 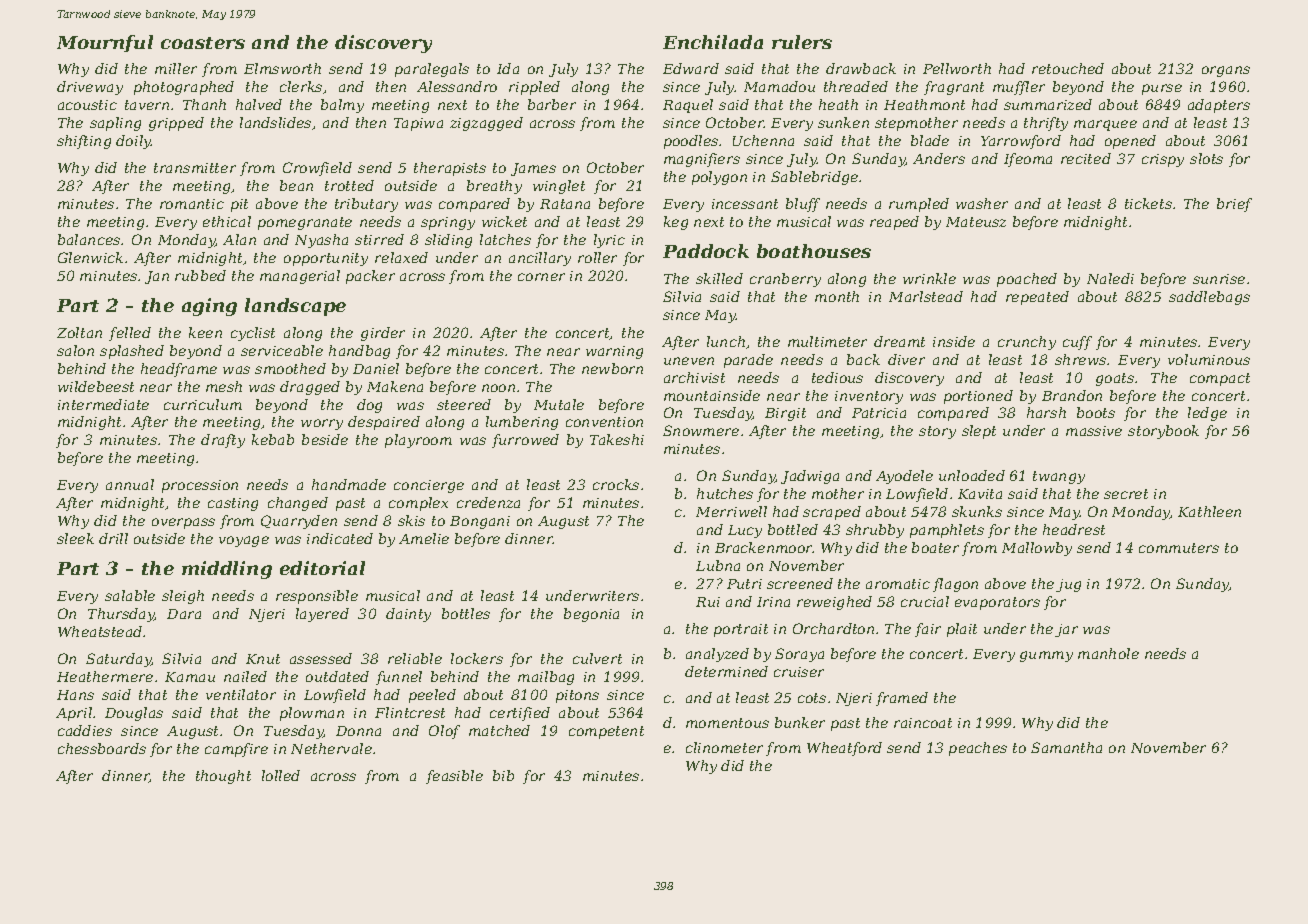 What do you see at coordinates (713, 42) in the image?
I see `Enchilada` at bounding box center [713, 42].
